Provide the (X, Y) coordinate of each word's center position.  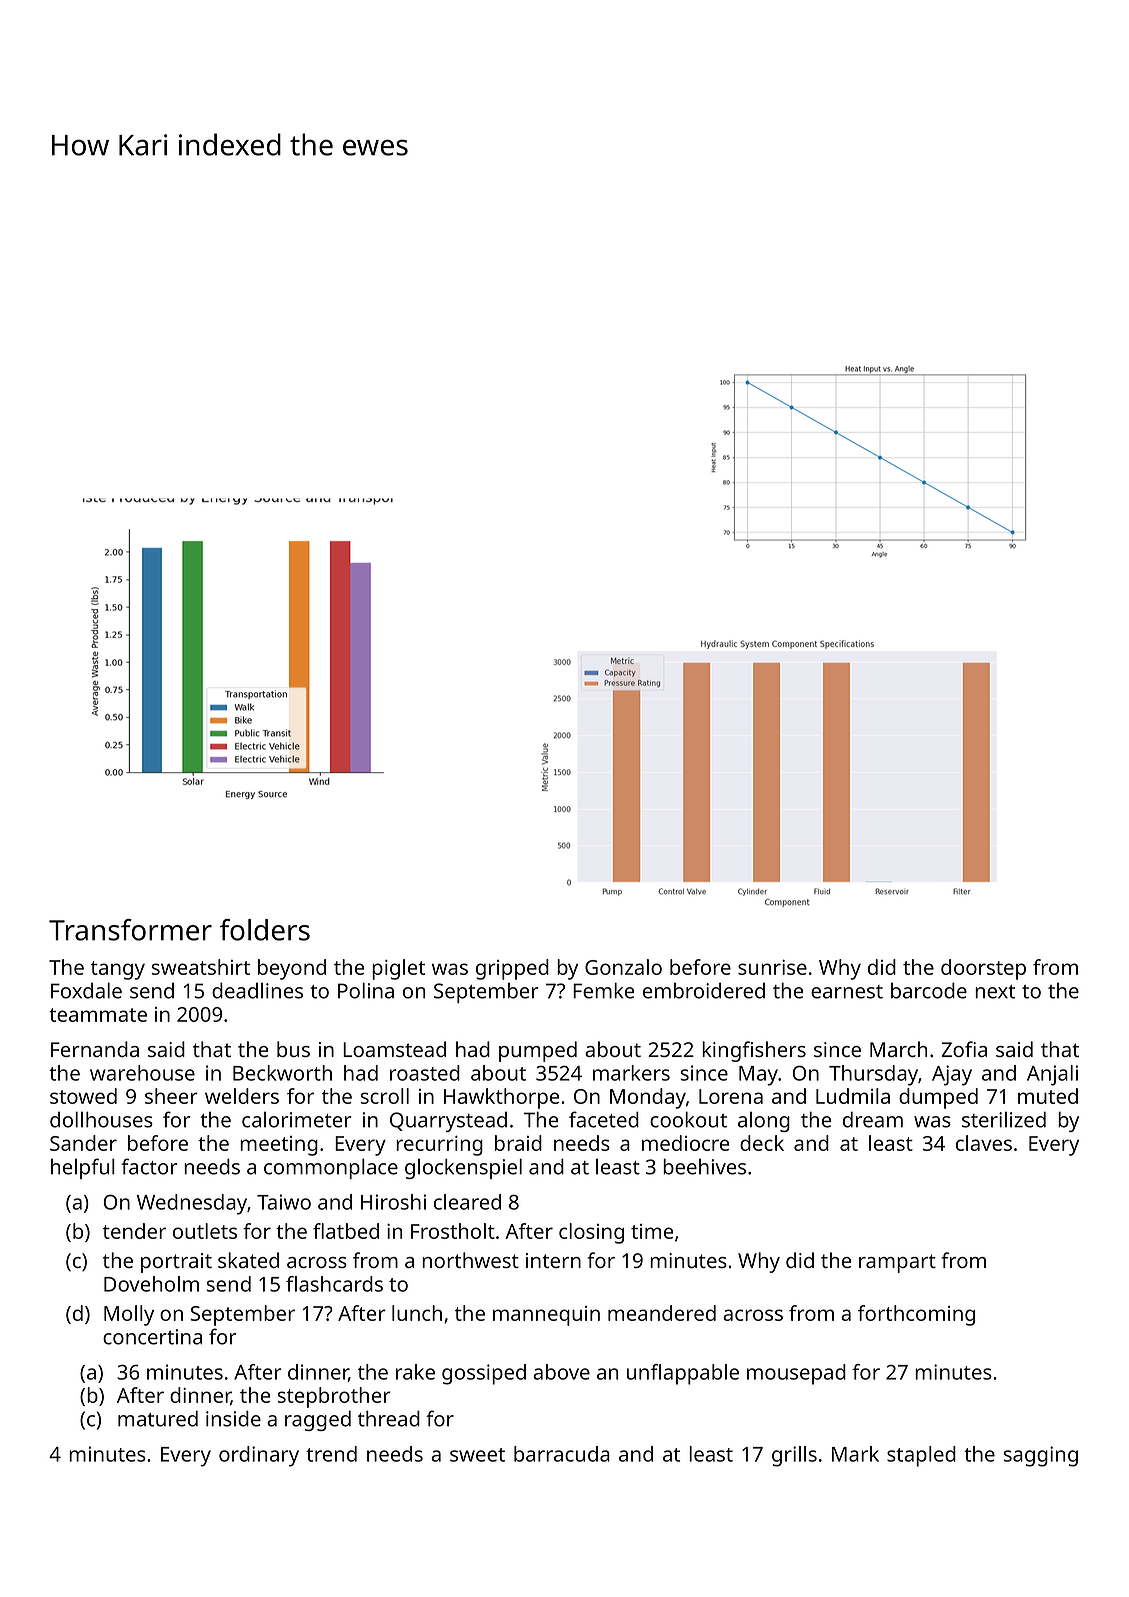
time (652, 1231)
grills (794, 1456)
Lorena (731, 1096)
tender (134, 1231)
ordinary (259, 1456)
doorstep (983, 969)
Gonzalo (623, 967)
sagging (1041, 1456)
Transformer (130, 930)
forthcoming (916, 1315)
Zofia (964, 1049)
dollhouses (101, 1119)
